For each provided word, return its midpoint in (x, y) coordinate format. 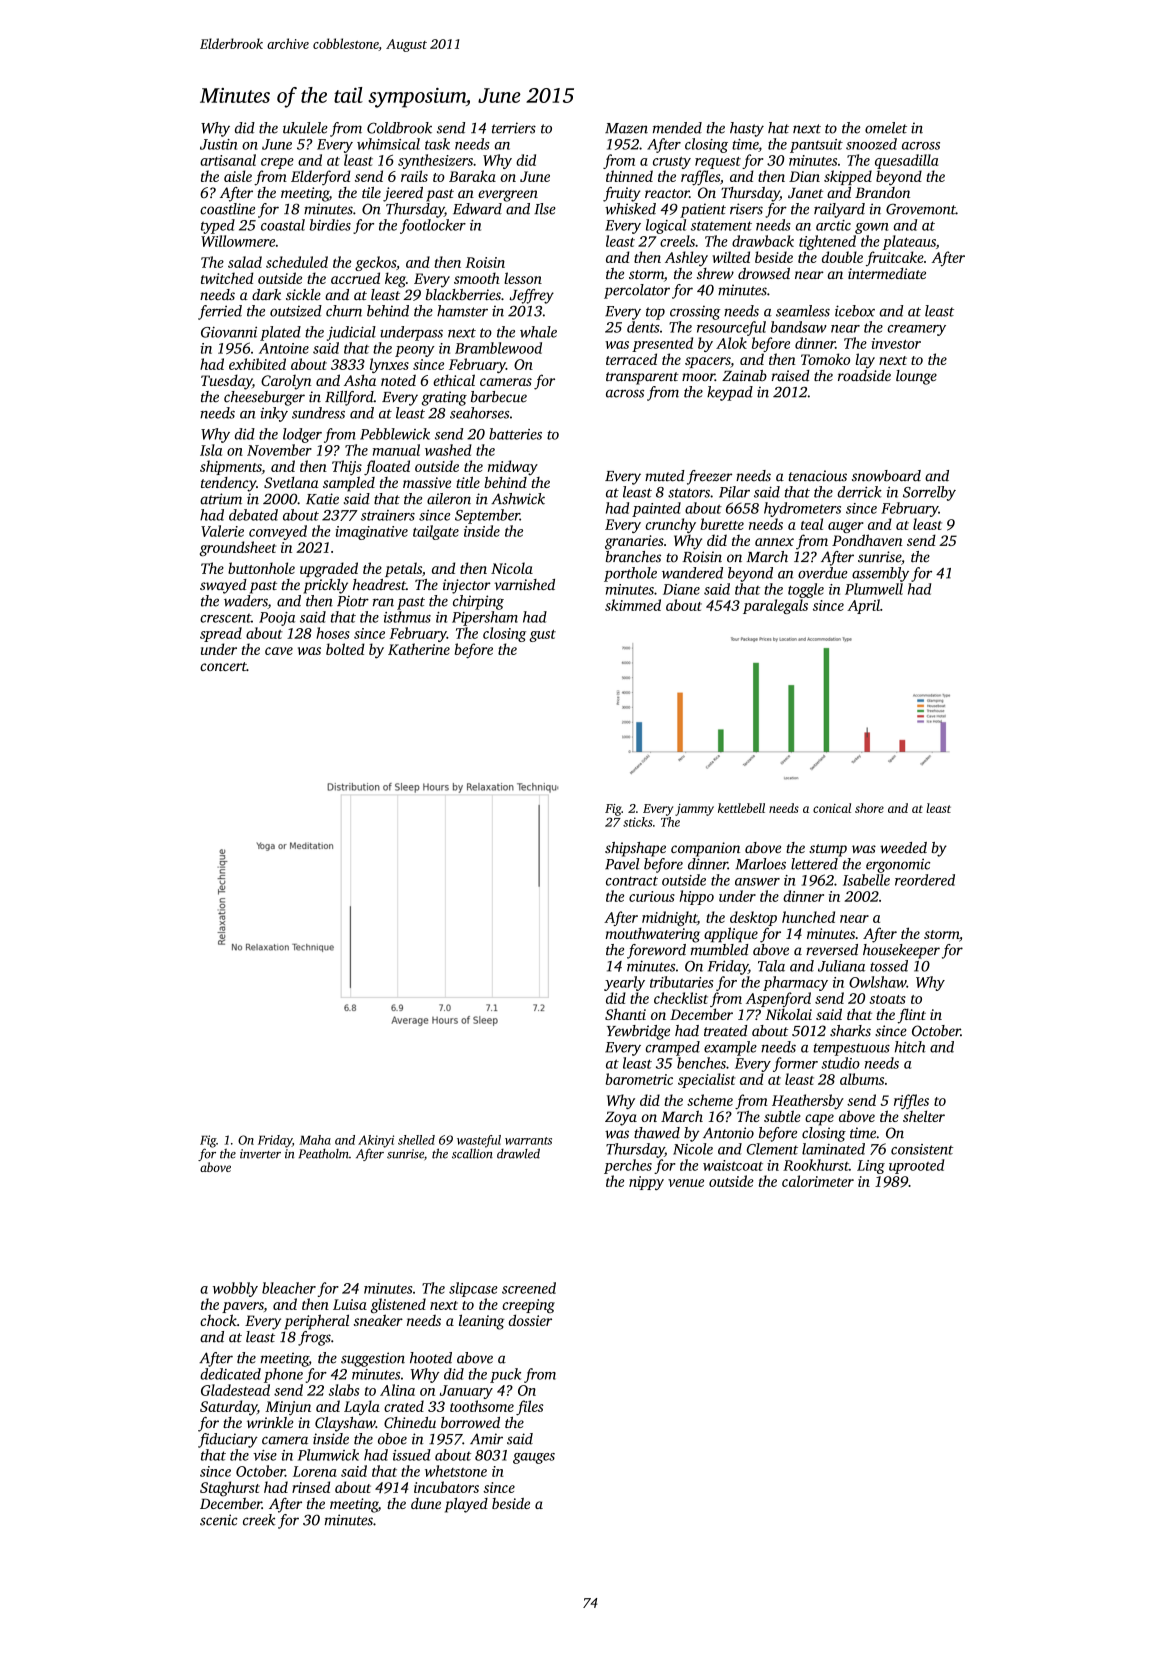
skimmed (633, 605)
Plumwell (874, 589)
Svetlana (291, 482)
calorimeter (818, 1181)
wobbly (235, 1289)
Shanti (625, 1014)
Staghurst (230, 1489)
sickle (303, 294)
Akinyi (376, 1141)
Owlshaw (878, 982)
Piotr (353, 601)
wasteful (479, 1141)
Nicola (512, 568)
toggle (806, 590)
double (842, 257)
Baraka (472, 176)
